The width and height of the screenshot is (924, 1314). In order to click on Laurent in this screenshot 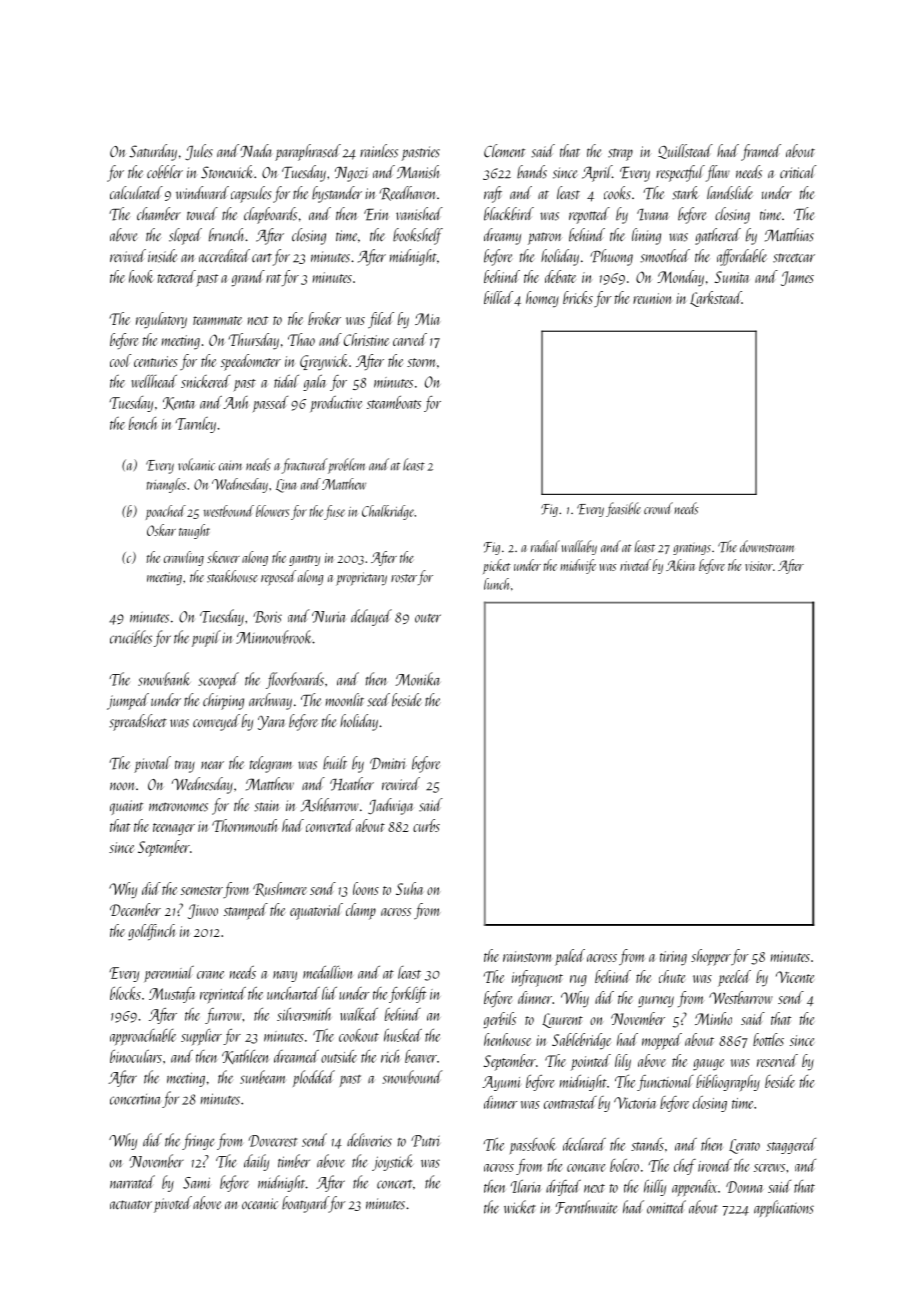, I will do `click(562, 1020)`.
